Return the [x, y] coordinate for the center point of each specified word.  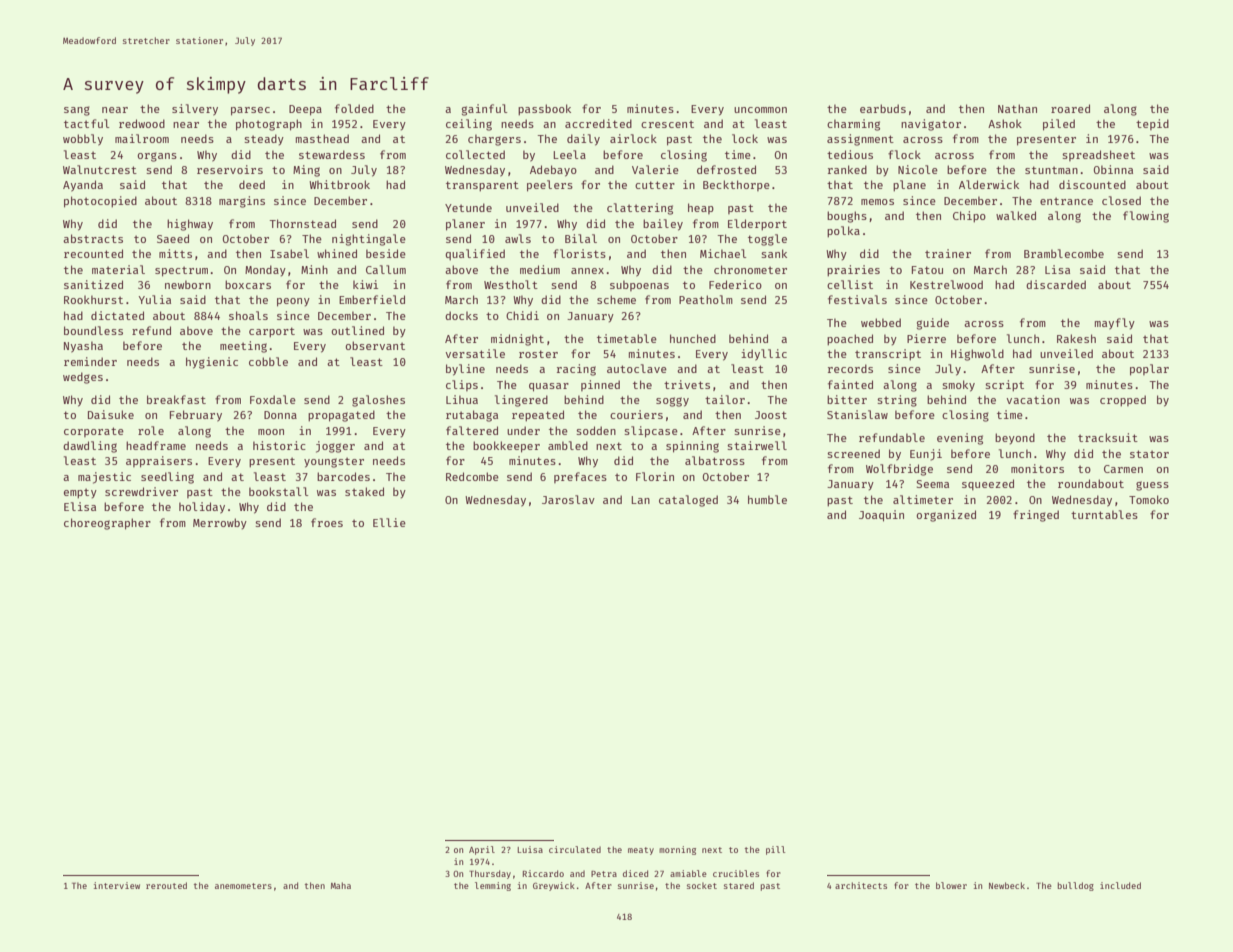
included [1120, 885]
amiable [688, 873]
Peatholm [706, 299]
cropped [1123, 400]
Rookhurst [93, 299]
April [482, 850]
